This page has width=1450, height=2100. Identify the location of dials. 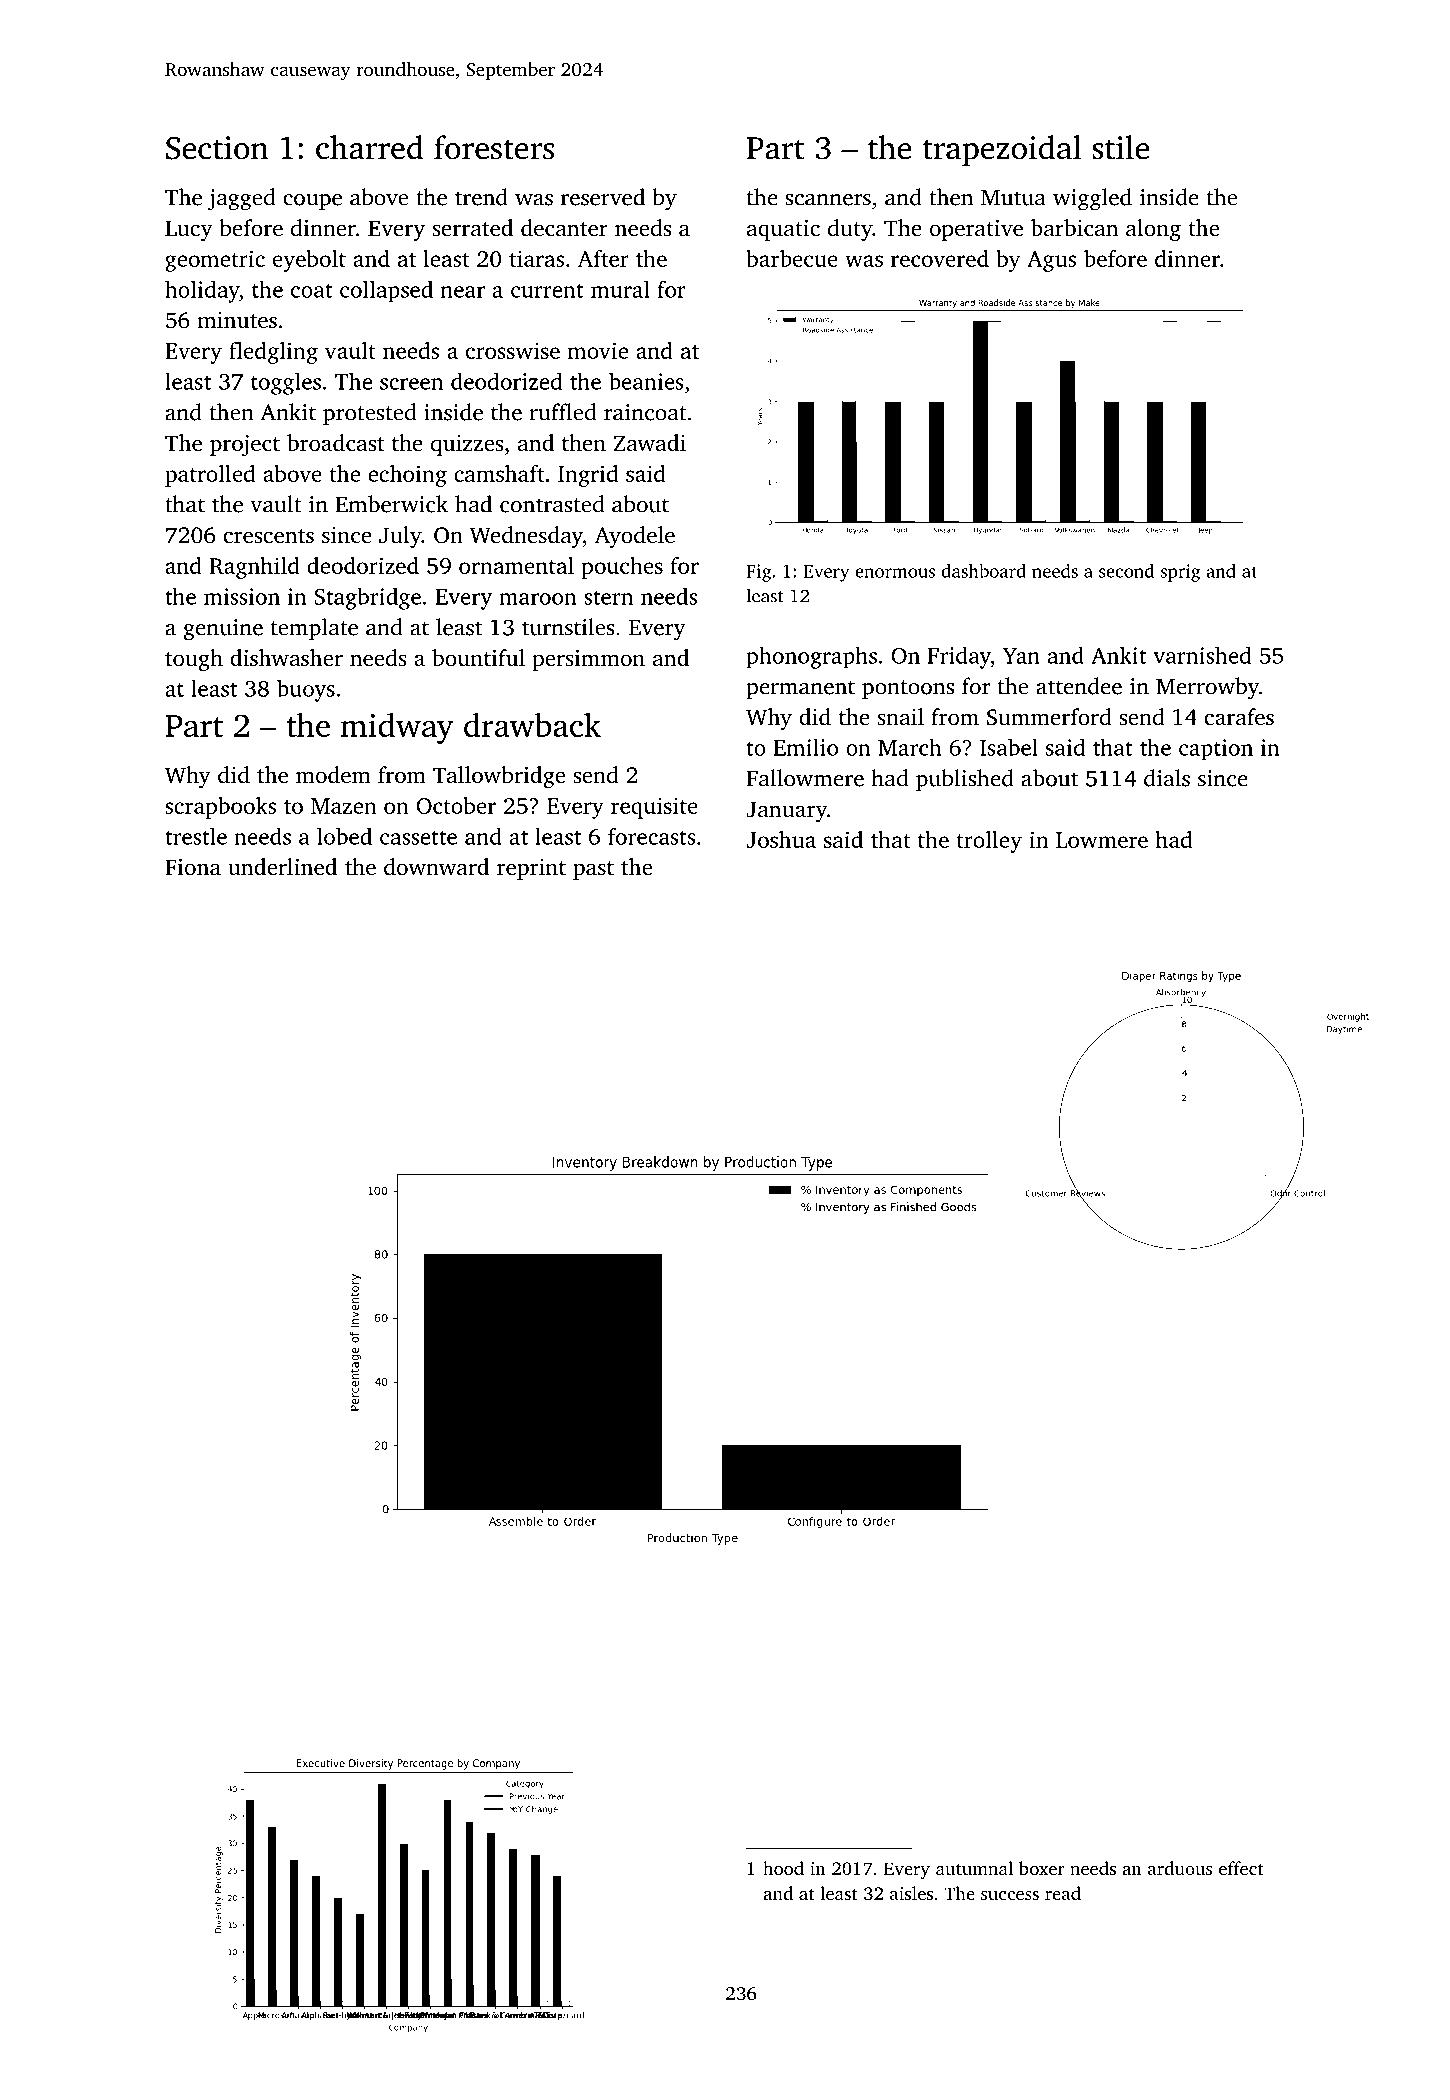
(1167, 778).
